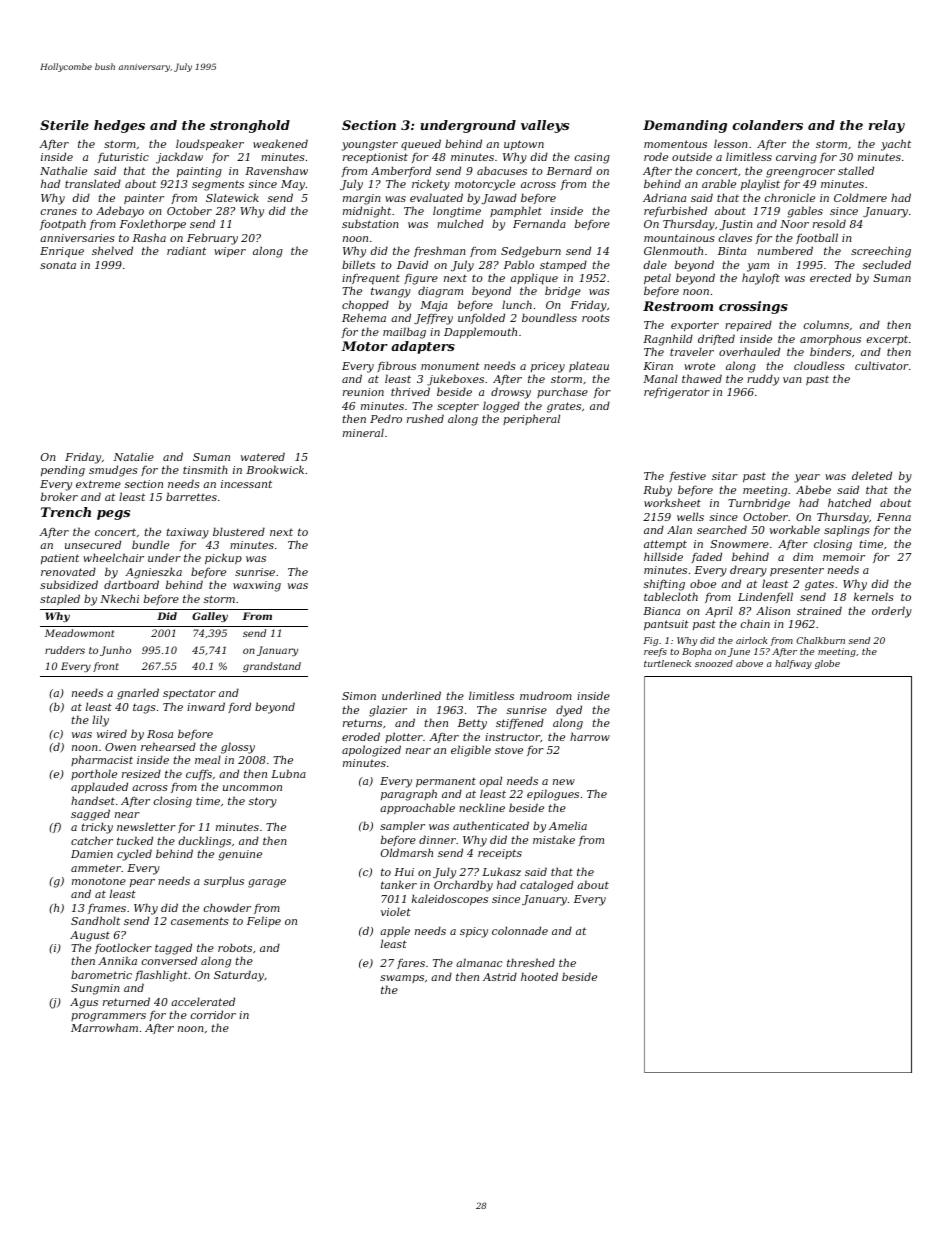  I want to click on youngster, so click(370, 145).
